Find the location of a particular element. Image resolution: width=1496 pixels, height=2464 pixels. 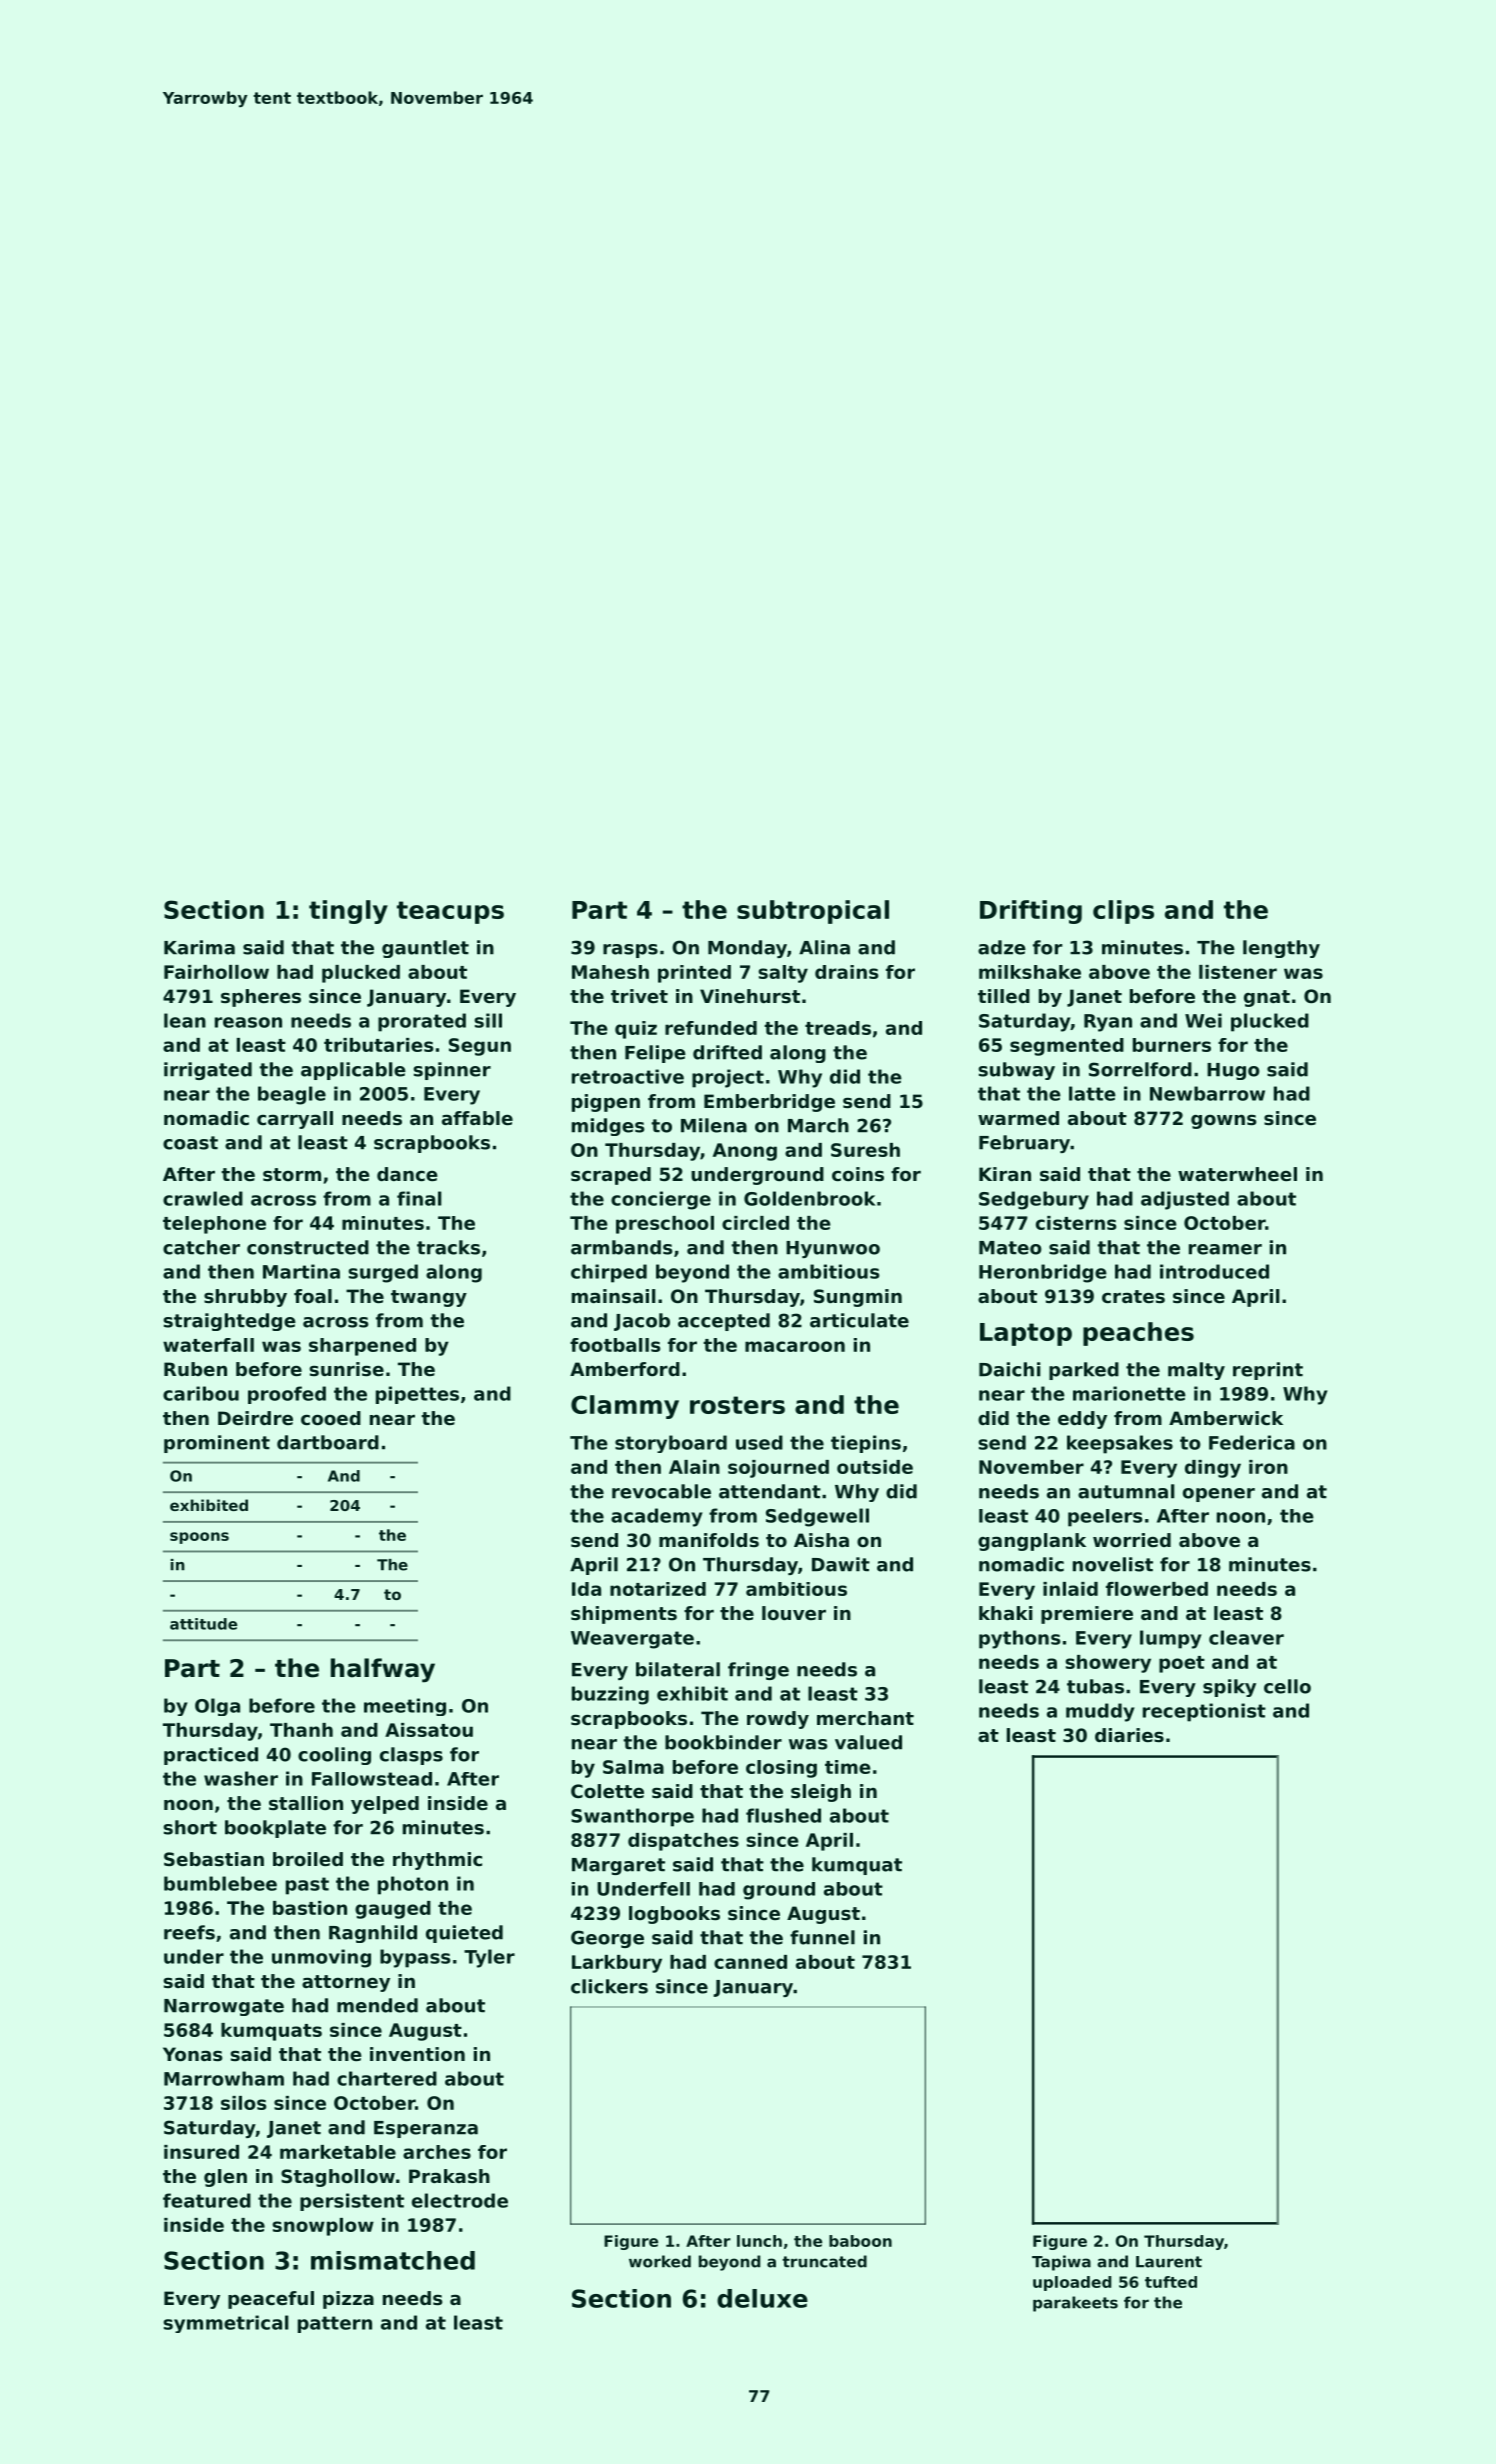

broiled is located at coordinates (308, 1859).
